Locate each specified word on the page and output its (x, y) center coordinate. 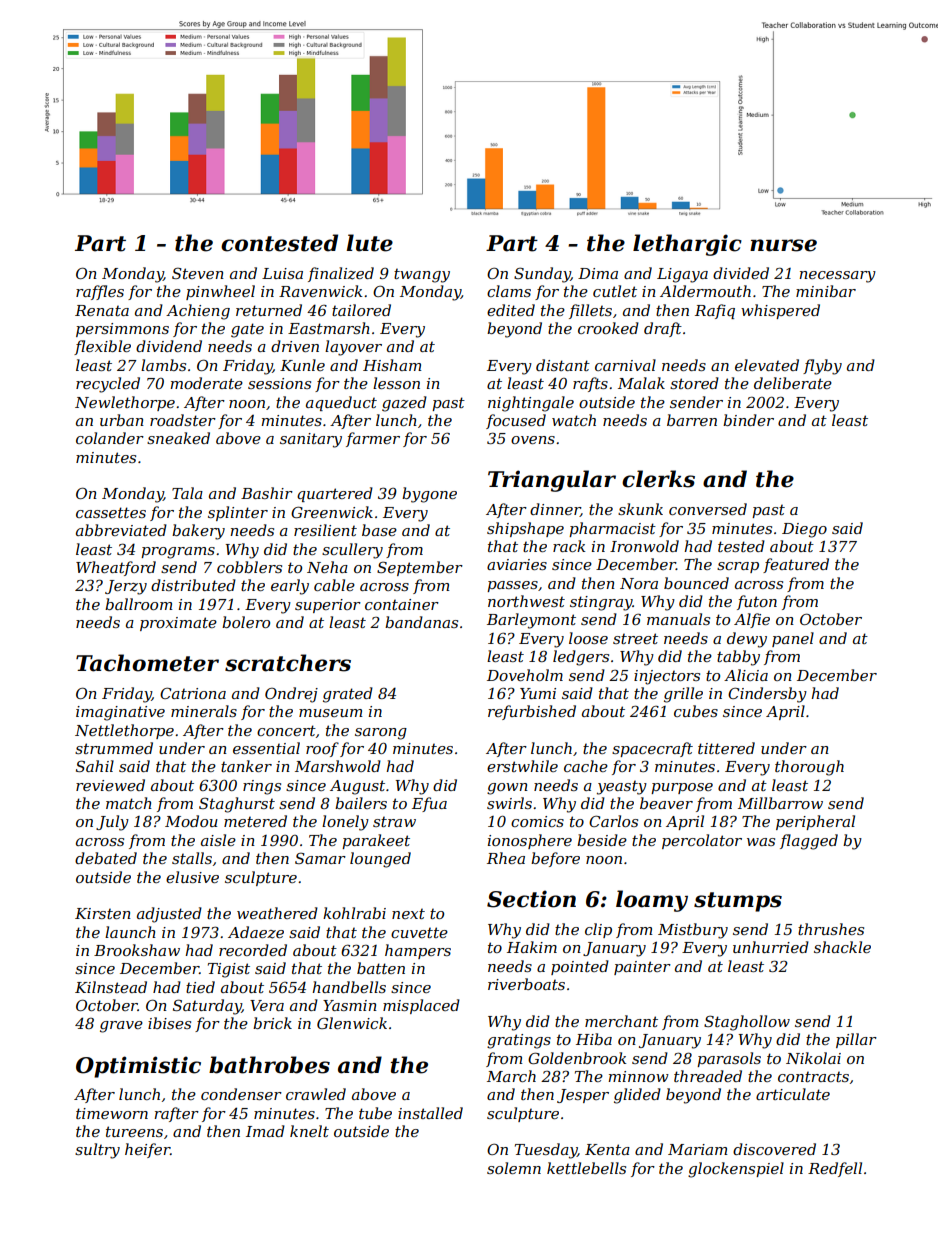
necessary (837, 277)
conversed (708, 509)
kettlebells (586, 1168)
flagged (809, 842)
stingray (601, 603)
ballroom (139, 604)
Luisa (282, 273)
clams (509, 291)
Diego (804, 530)
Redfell (835, 1169)
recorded (253, 950)
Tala (187, 493)
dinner (555, 510)
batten (381, 968)
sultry (97, 1151)
